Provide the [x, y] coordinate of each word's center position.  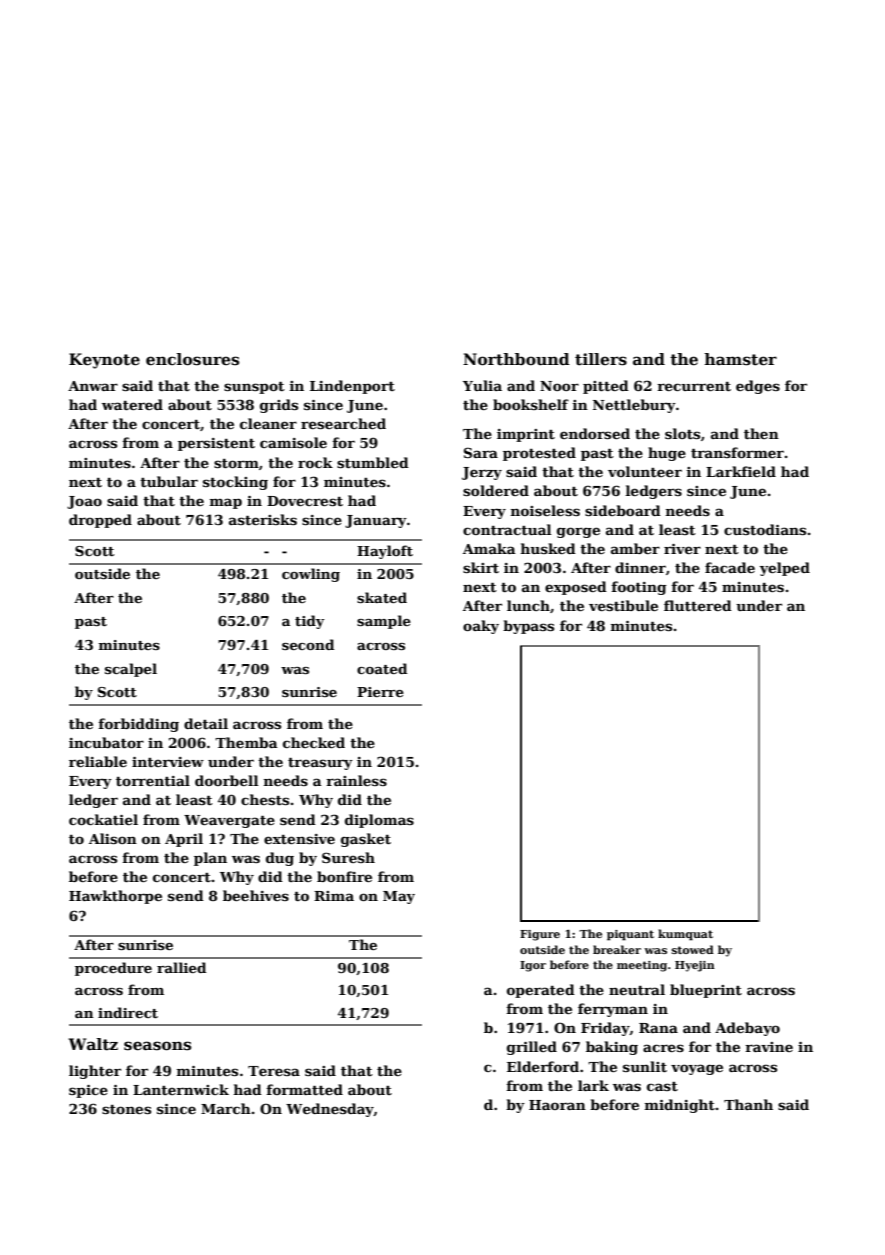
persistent [216, 444]
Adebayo [747, 1029]
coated [382, 668]
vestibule [623, 605]
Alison [113, 838]
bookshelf [531, 404]
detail [206, 723]
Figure [540, 935]
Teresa [274, 1071]
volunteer [645, 471]
